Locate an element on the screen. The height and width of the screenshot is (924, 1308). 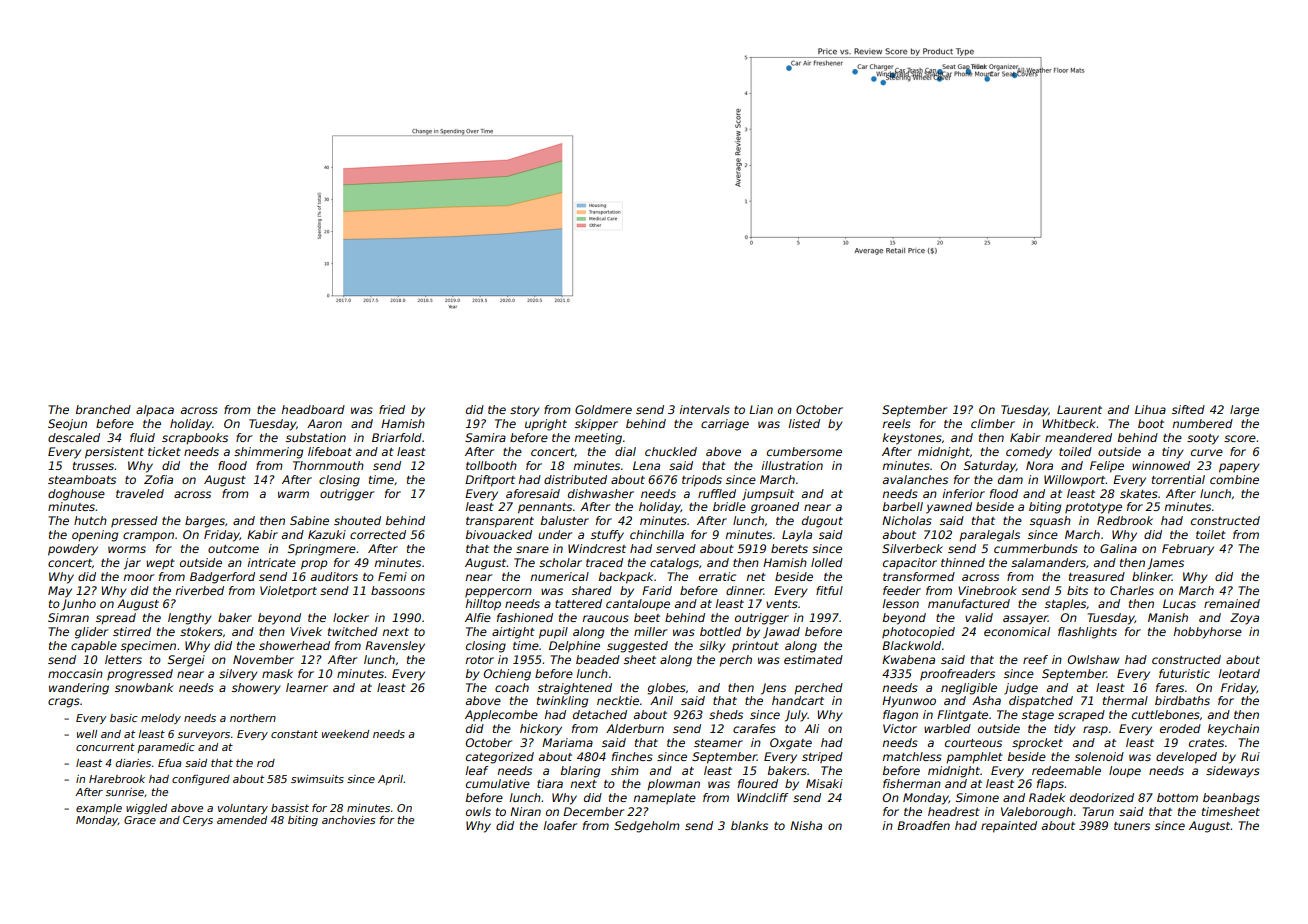
northern is located at coordinates (253, 718).
